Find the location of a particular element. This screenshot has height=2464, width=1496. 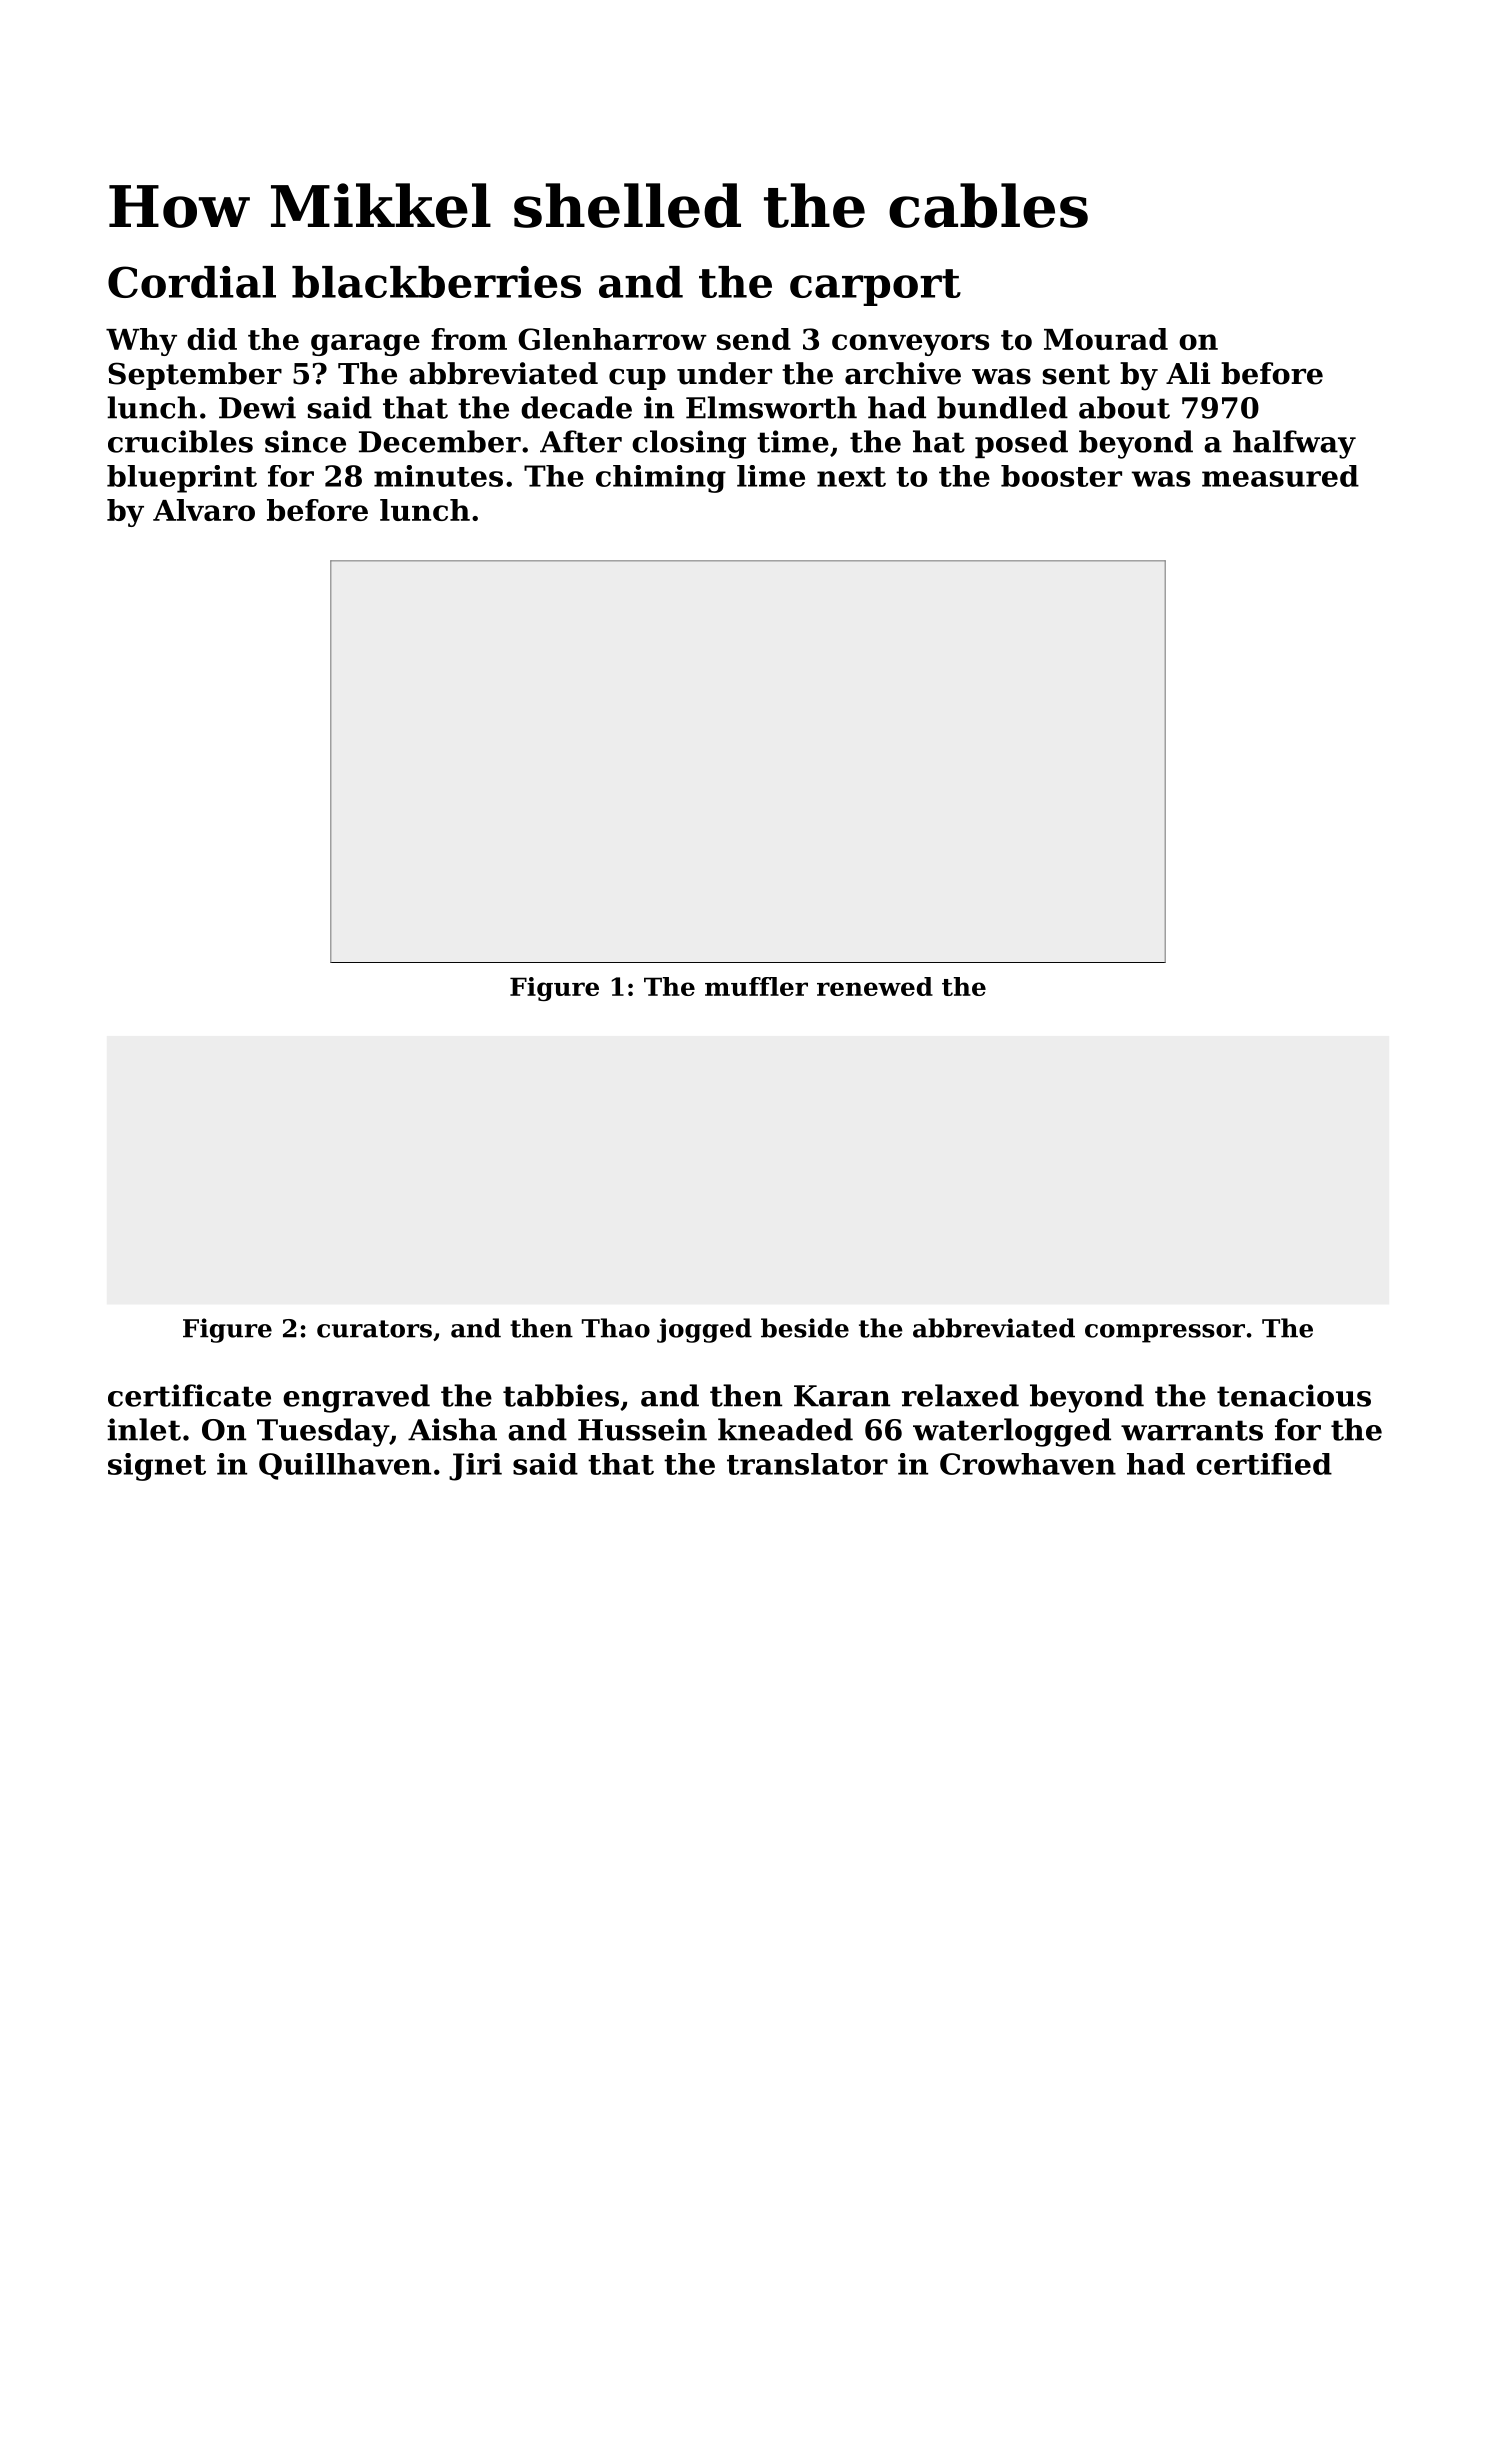

Glenharrow is located at coordinates (612, 339).
